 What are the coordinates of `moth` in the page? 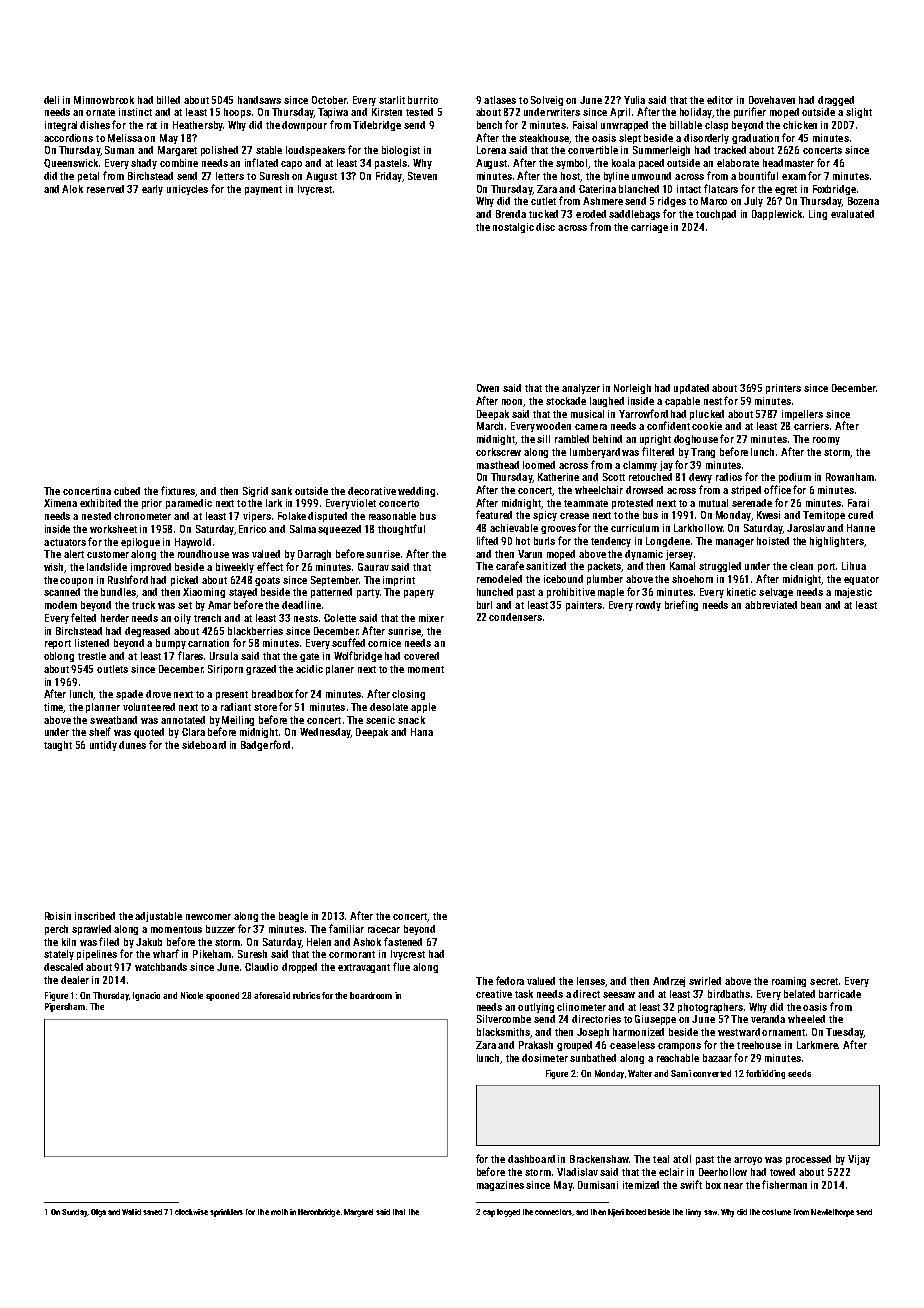 It's located at (279, 1212).
